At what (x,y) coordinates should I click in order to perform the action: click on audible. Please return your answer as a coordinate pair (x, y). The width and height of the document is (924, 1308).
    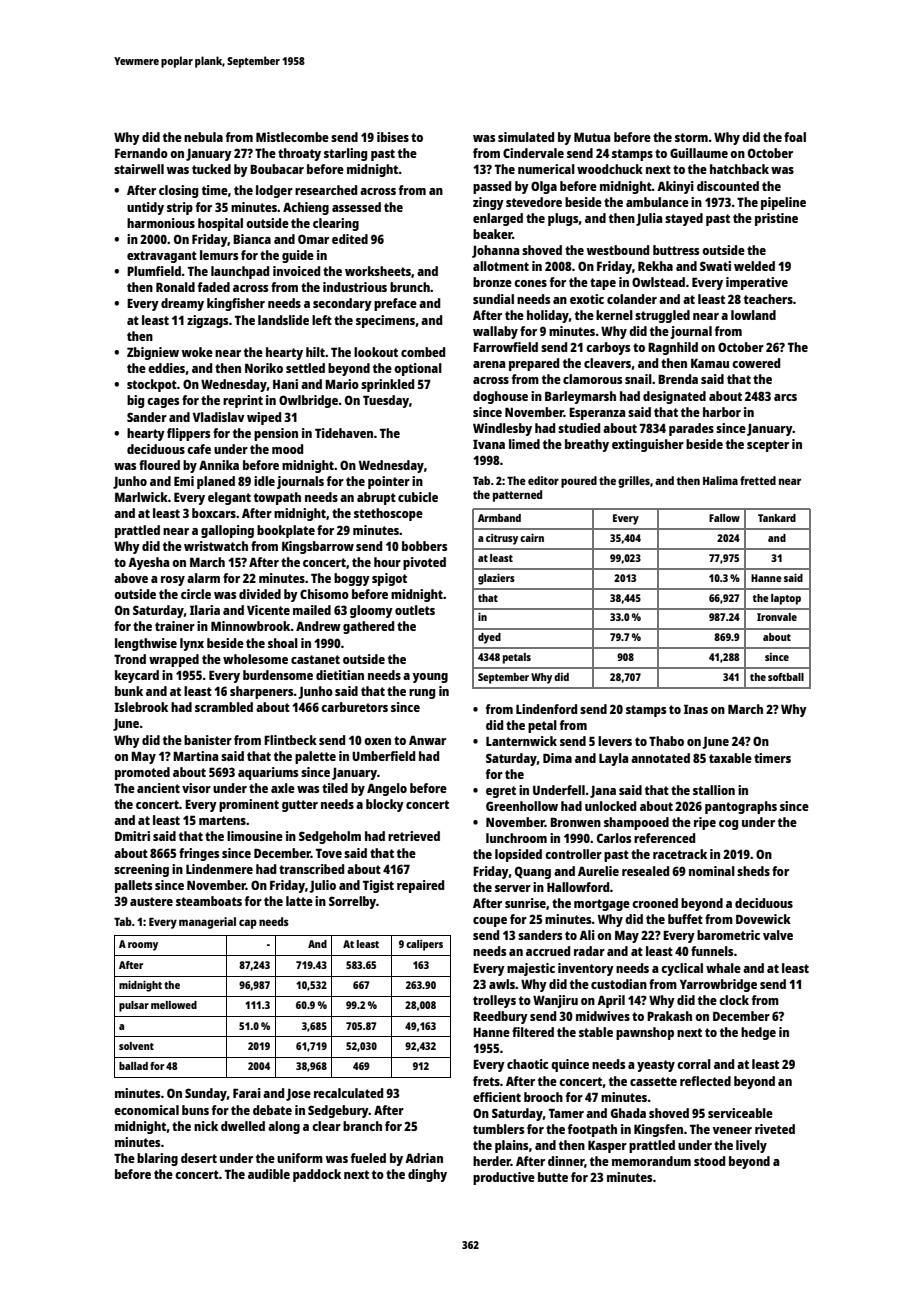
    Looking at the image, I should click on (269, 1174).
